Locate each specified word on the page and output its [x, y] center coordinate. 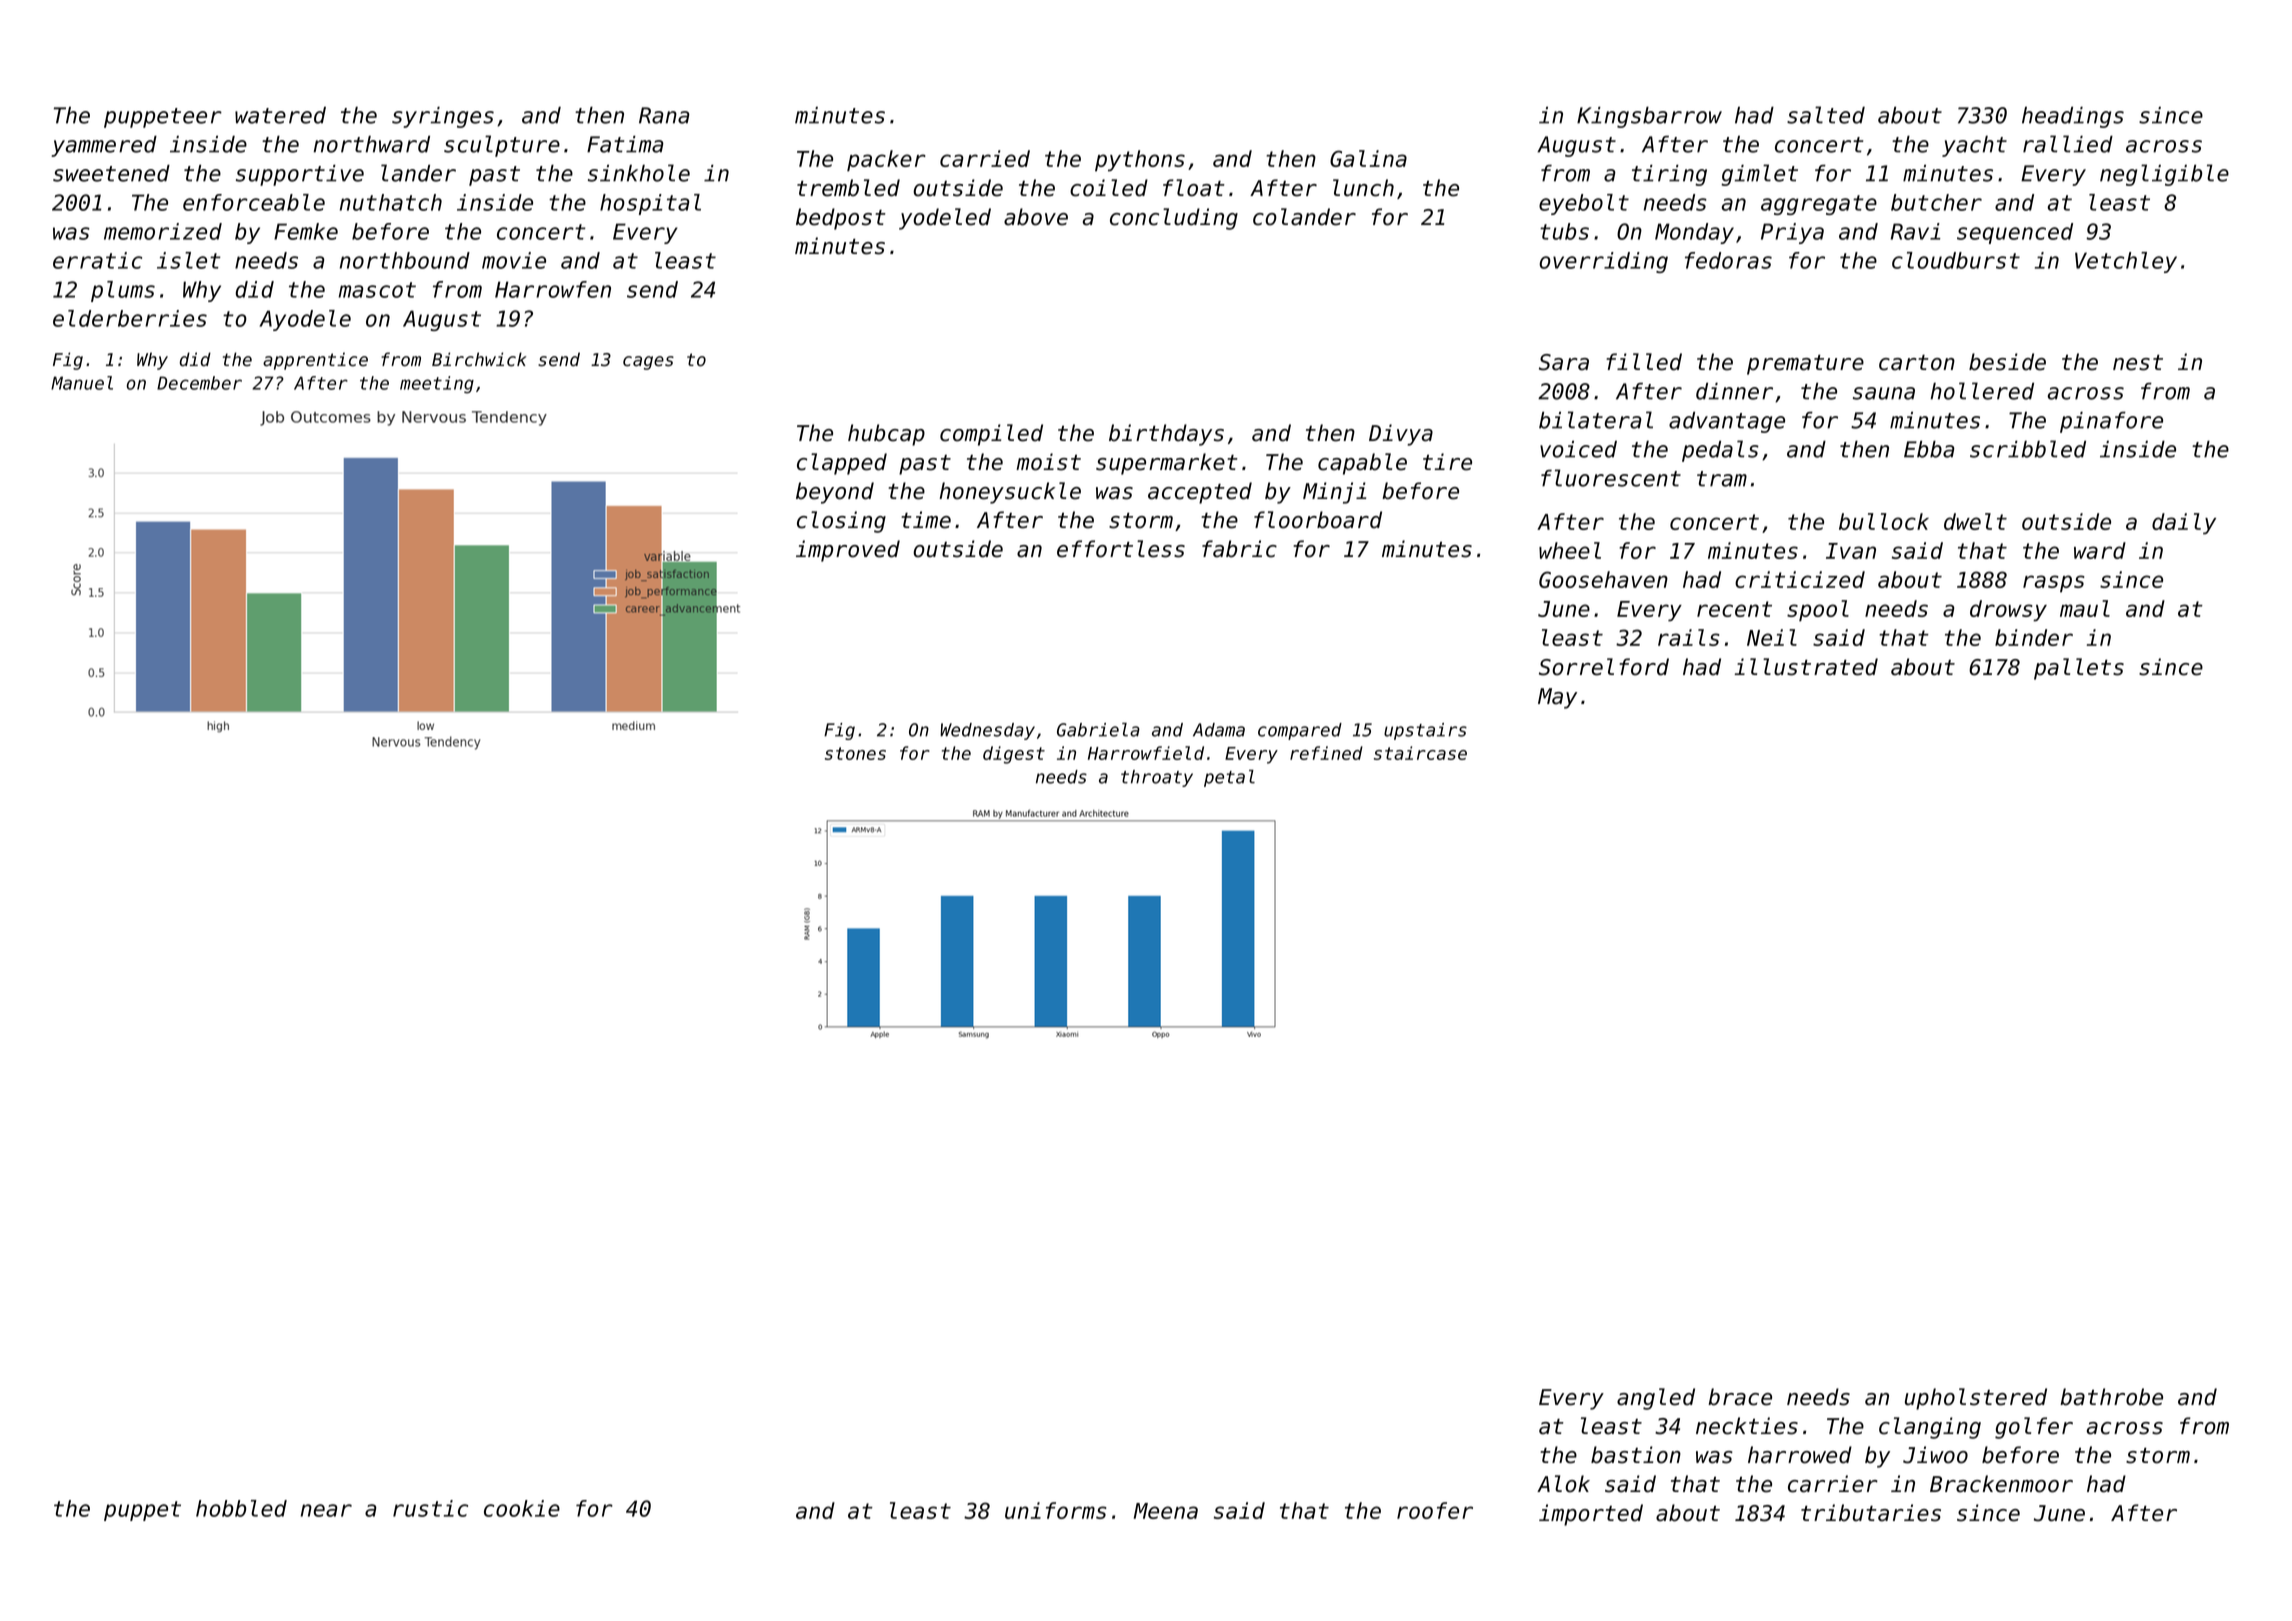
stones [855, 753]
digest [1014, 755]
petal [1229, 778]
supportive [300, 175]
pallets [2079, 669]
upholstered [1976, 1399]
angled [1656, 1399]
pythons [1140, 161]
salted [1826, 115]
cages [648, 363]
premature [1805, 365]
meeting [437, 385]
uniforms [1056, 1510]
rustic [430, 1508]
